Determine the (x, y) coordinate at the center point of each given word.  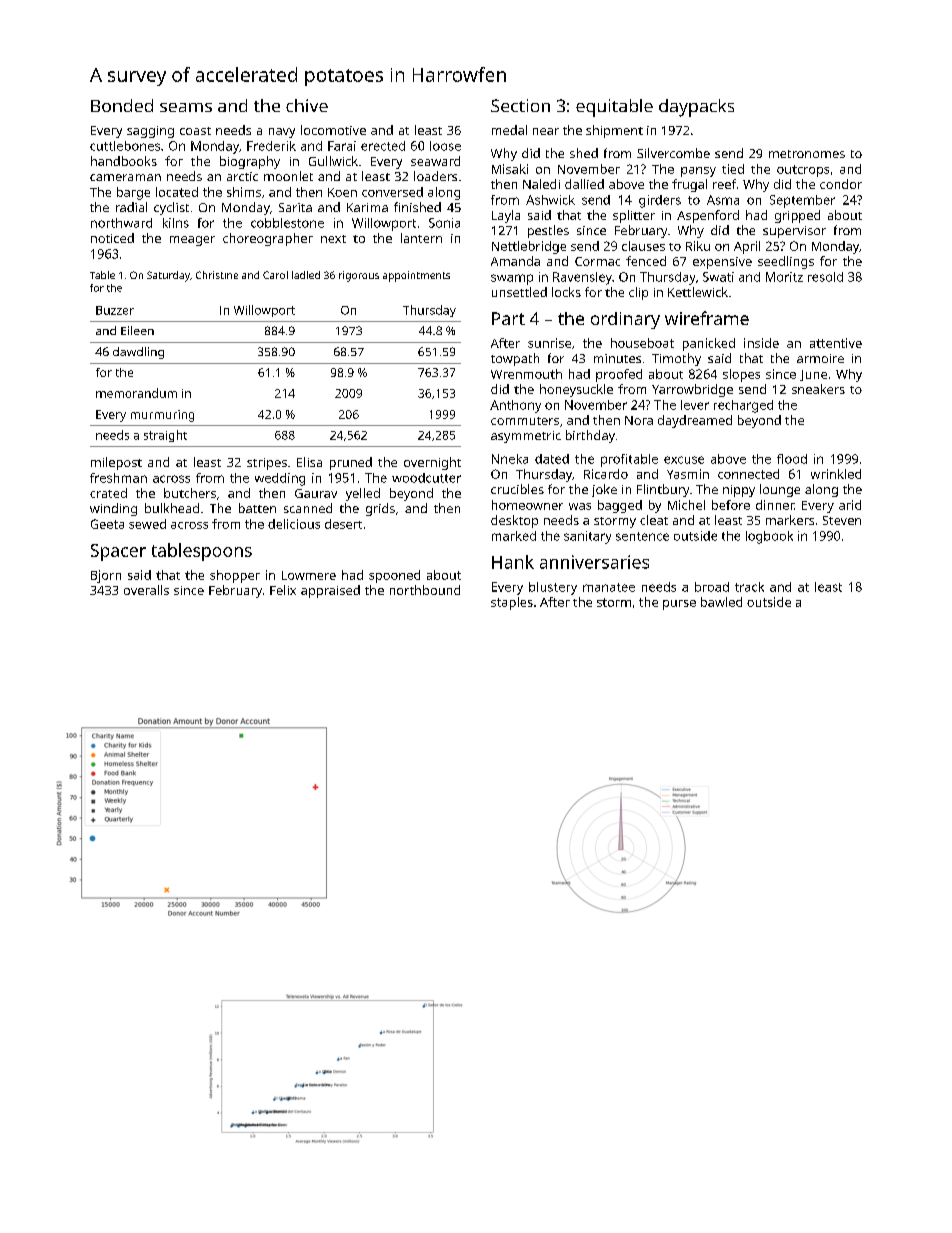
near (546, 131)
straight (165, 436)
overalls (146, 590)
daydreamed (695, 421)
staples (512, 603)
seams (186, 107)
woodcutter (426, 478)
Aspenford (708, 216)
